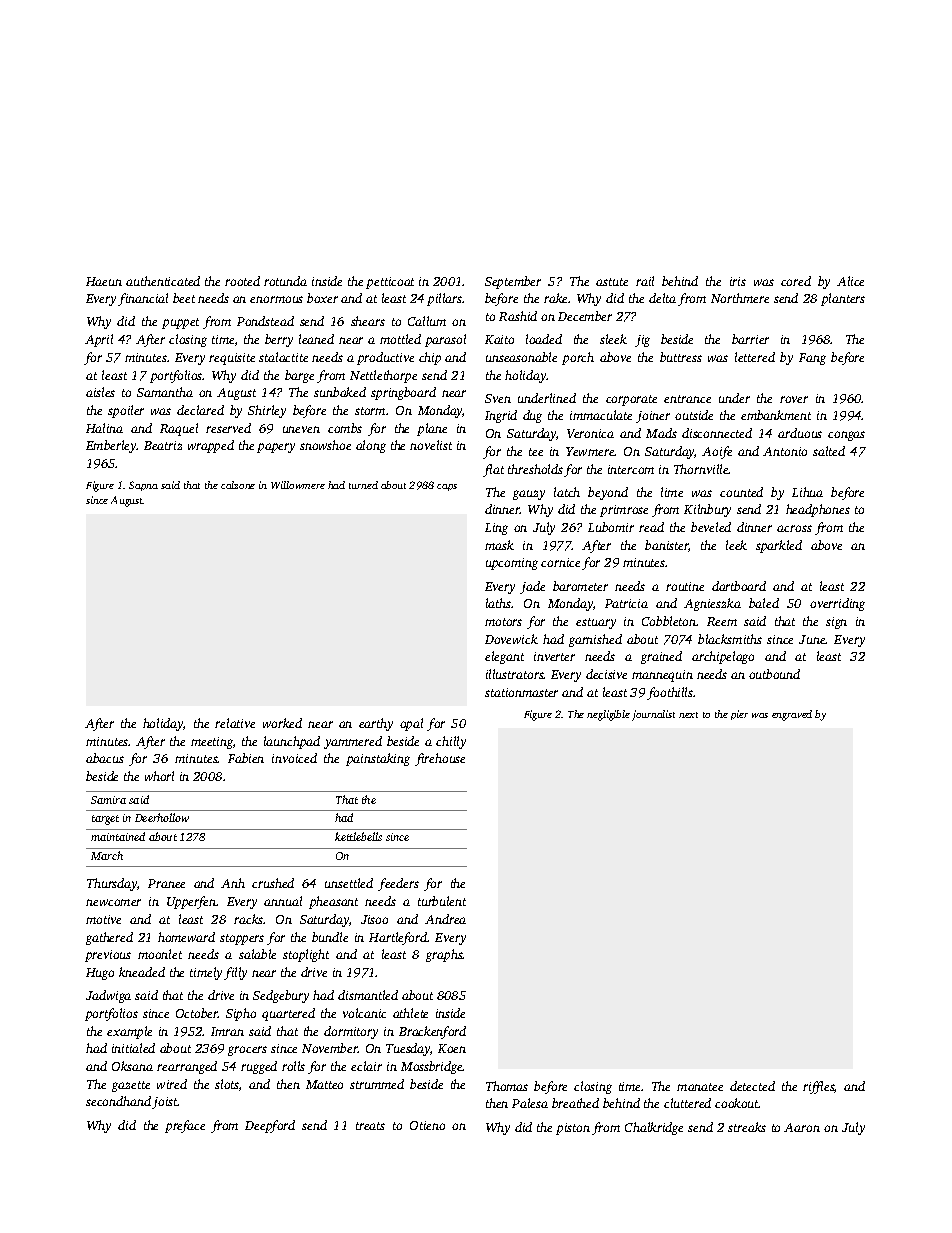 Image resolution: width=952 pixels, height=1233 pixels. What do you see at coordinates (499, 603) in the page?
I see `laths` at bounding box center [499, 603].
